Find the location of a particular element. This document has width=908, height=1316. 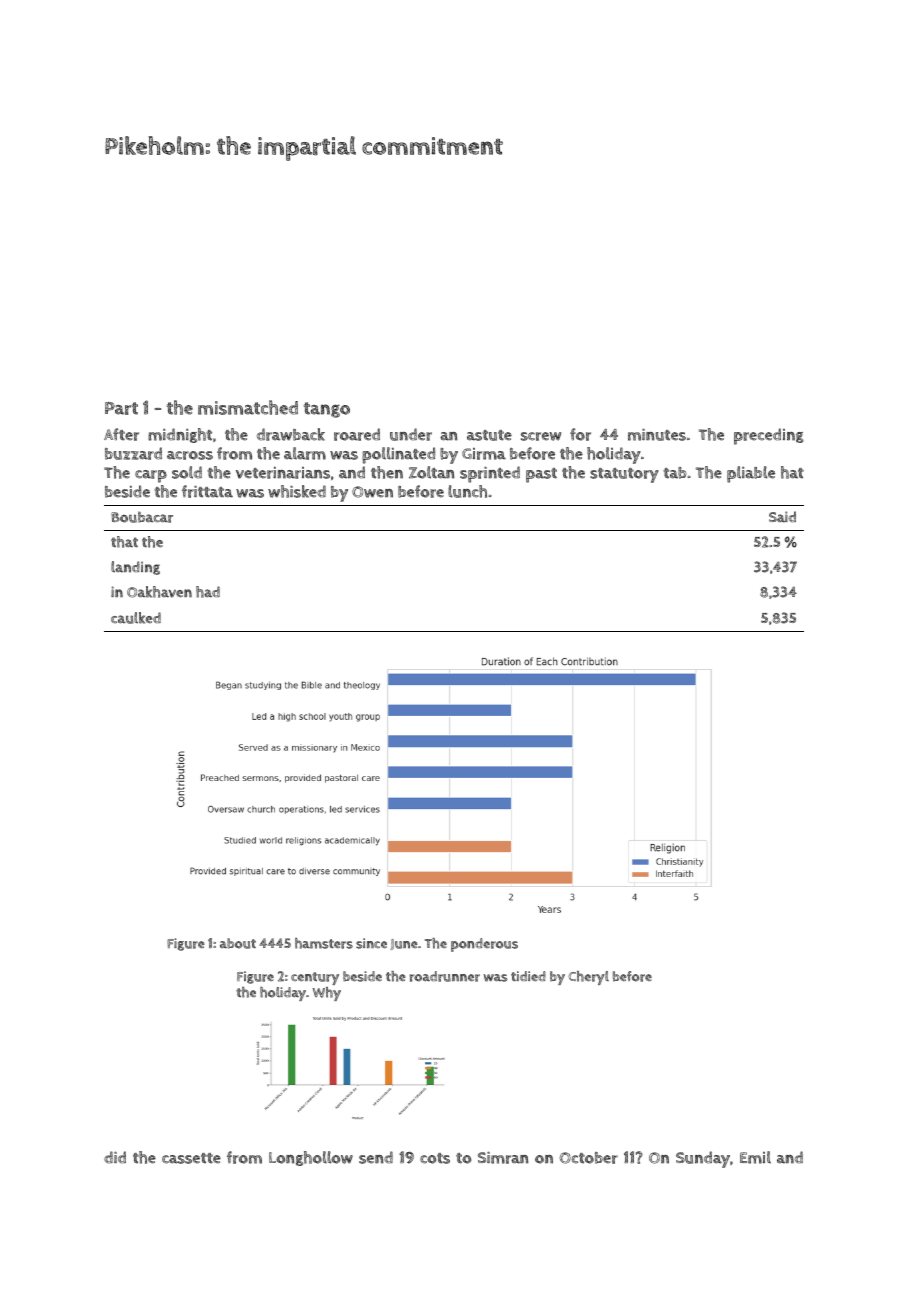

had is located at coordinates (208, 592).
